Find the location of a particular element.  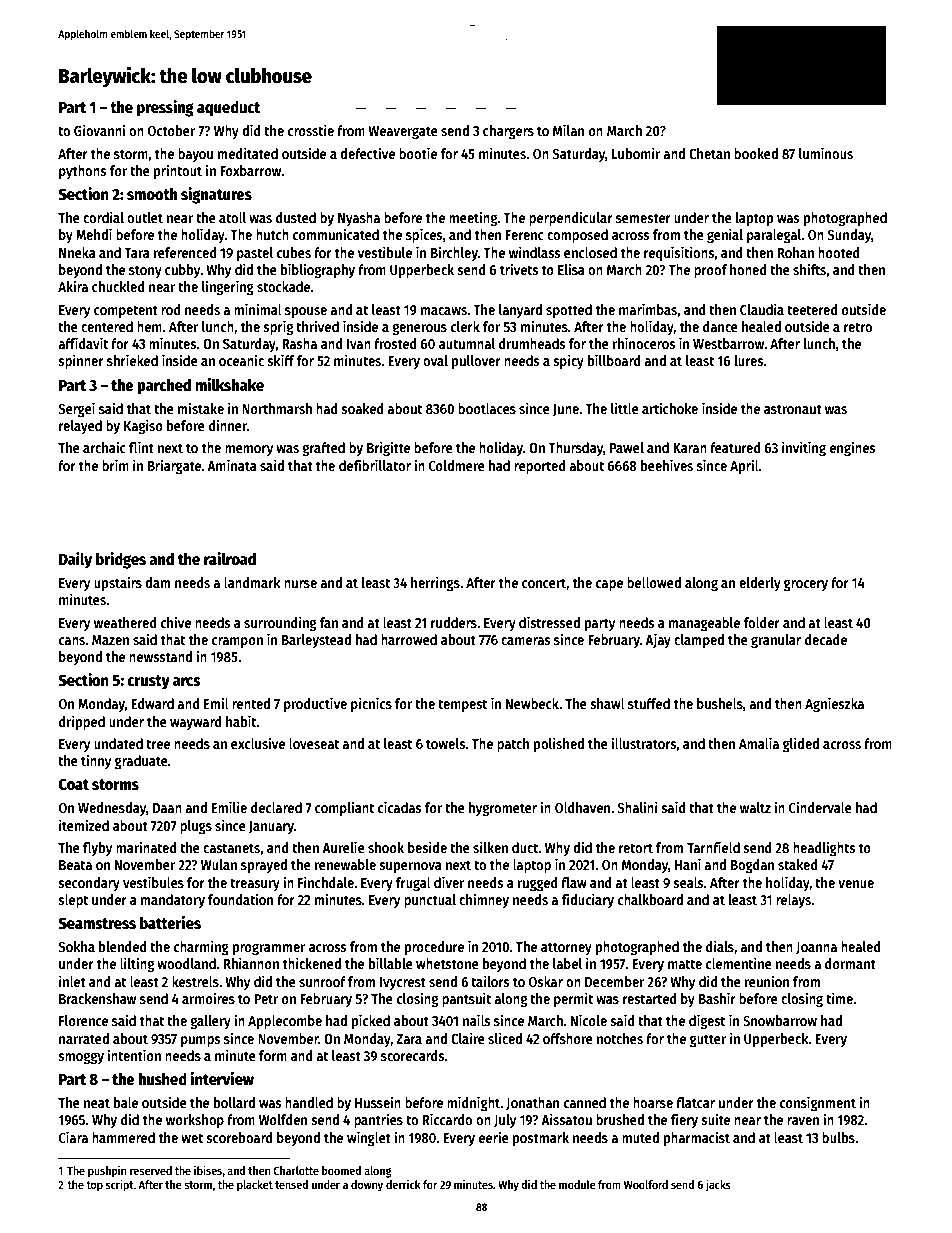

charming is located at coordinates (201, 947).
